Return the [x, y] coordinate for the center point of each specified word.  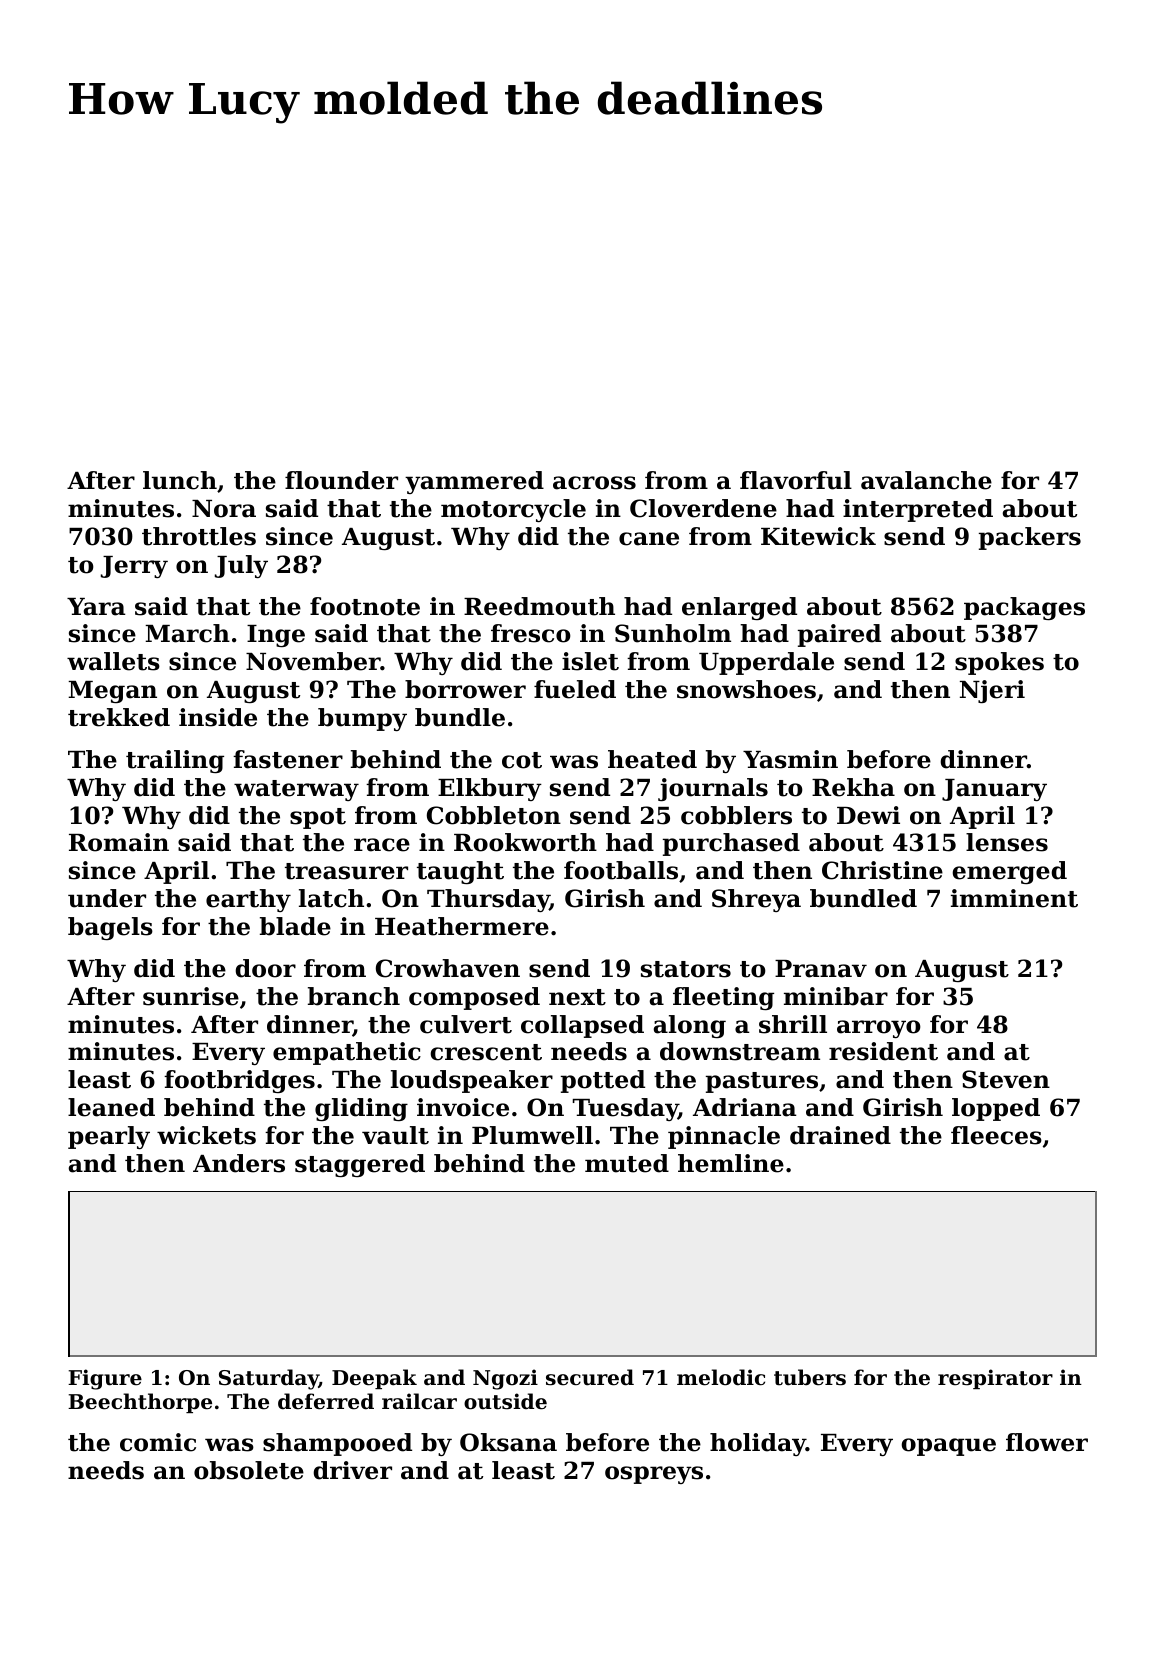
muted [627, 1163]
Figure [105, 1379]
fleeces [996, 1135]
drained [840, 1135]
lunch [180, 480]
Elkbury [490, 789]
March [187, 633]
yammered [474, 482]
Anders [239, 1163]
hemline [731, 1163]
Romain [119, 842]
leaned [111, 1107]
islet [590, 661]
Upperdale [766, 663]
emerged [1009, 872]
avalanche [926, 480]
